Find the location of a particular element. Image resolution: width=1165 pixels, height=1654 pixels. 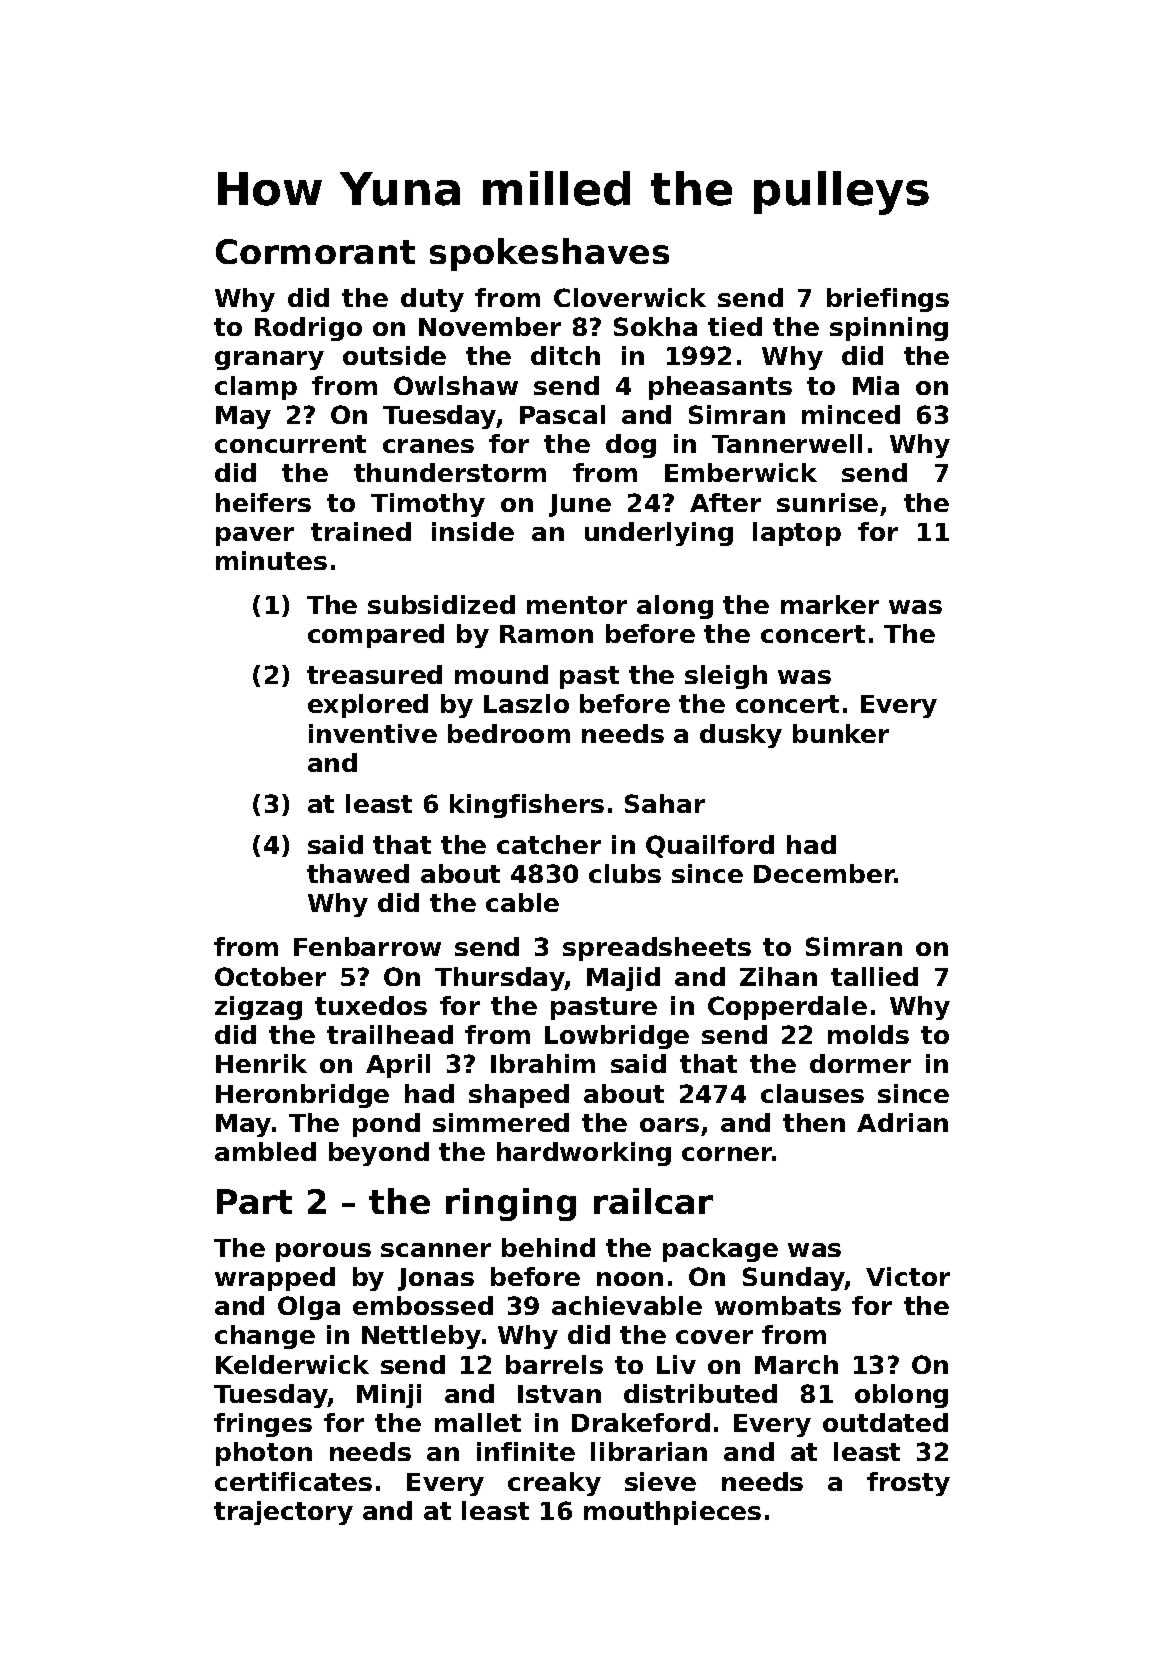

mouthpieces is located at coordinates (672, 1513).
